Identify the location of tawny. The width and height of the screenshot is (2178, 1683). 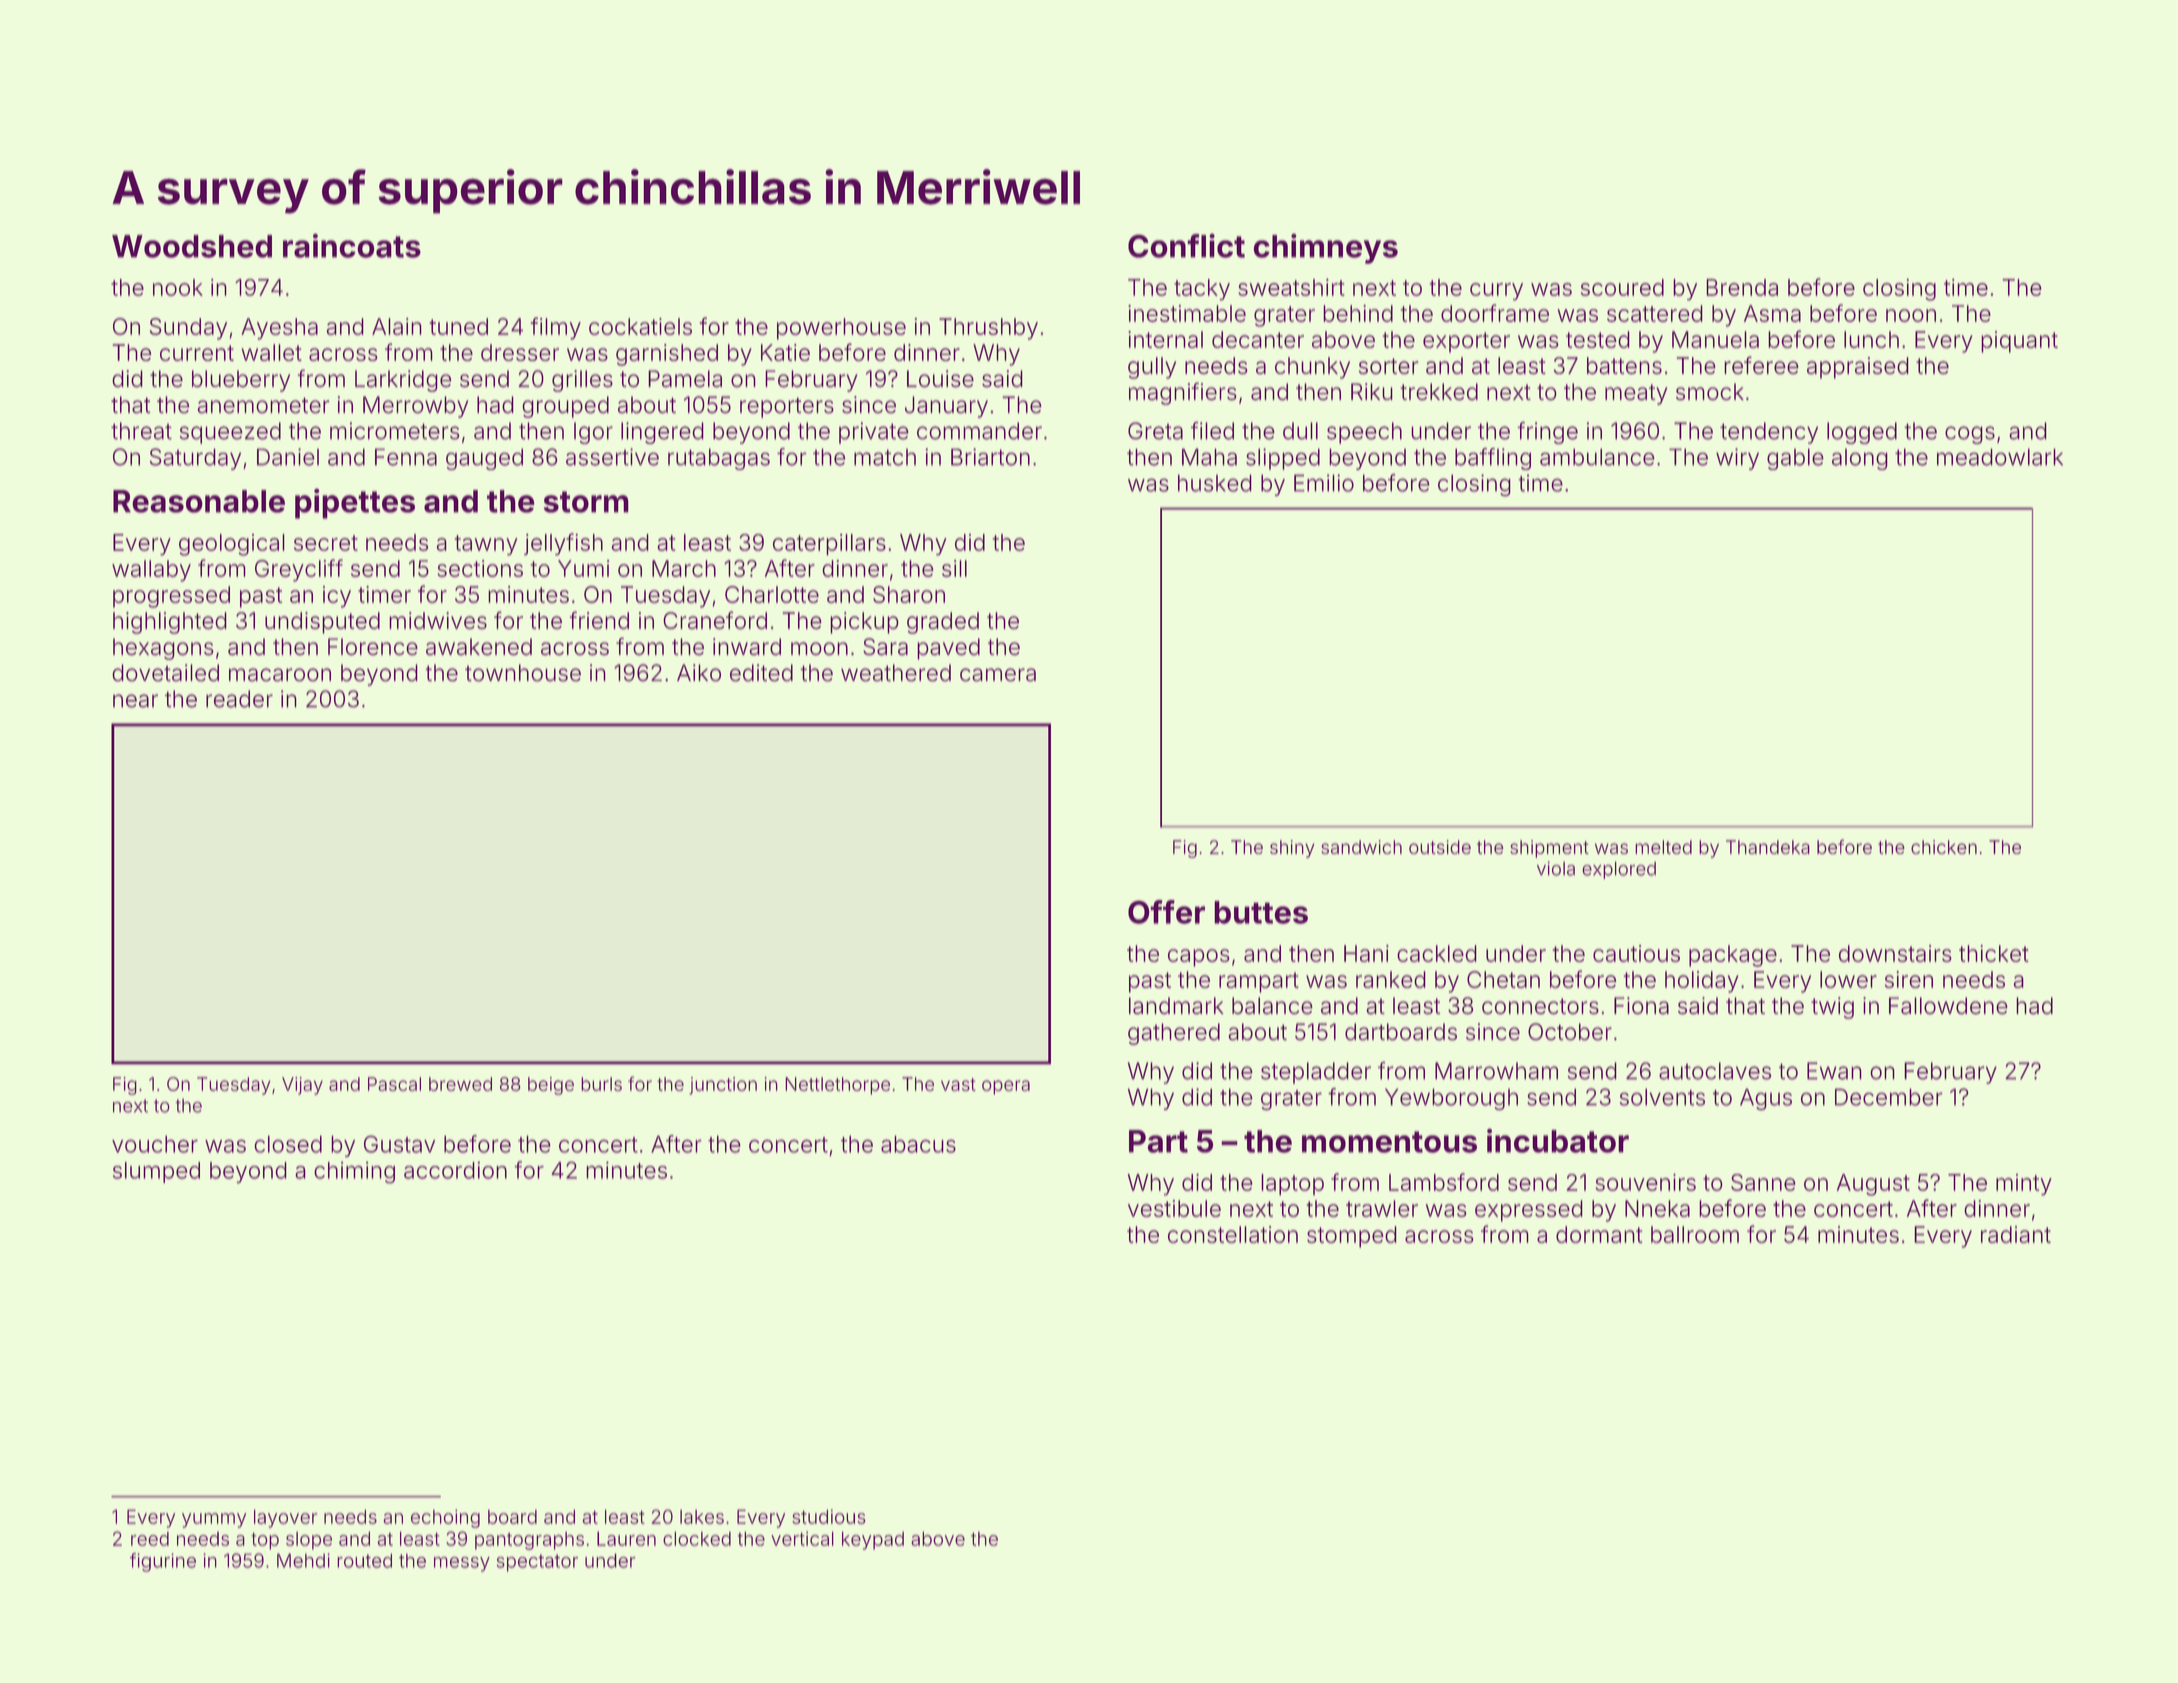
(486, 545).
